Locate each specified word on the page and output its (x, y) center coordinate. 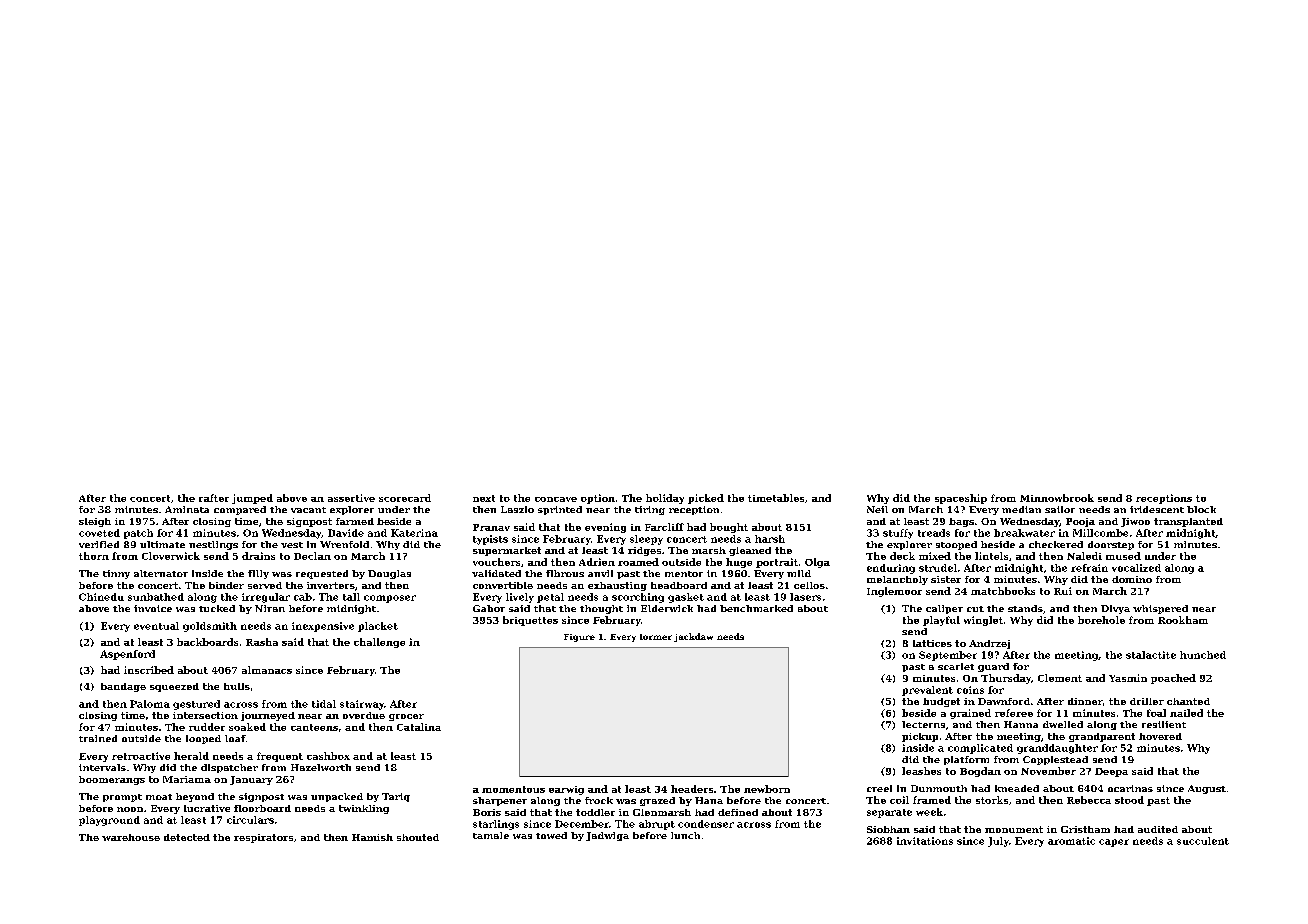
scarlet (956, 666)
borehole (1101, 620)
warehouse (131, 837)
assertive (351, 498)
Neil (877, 509)
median (1021, 509)
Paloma (150, 704)
